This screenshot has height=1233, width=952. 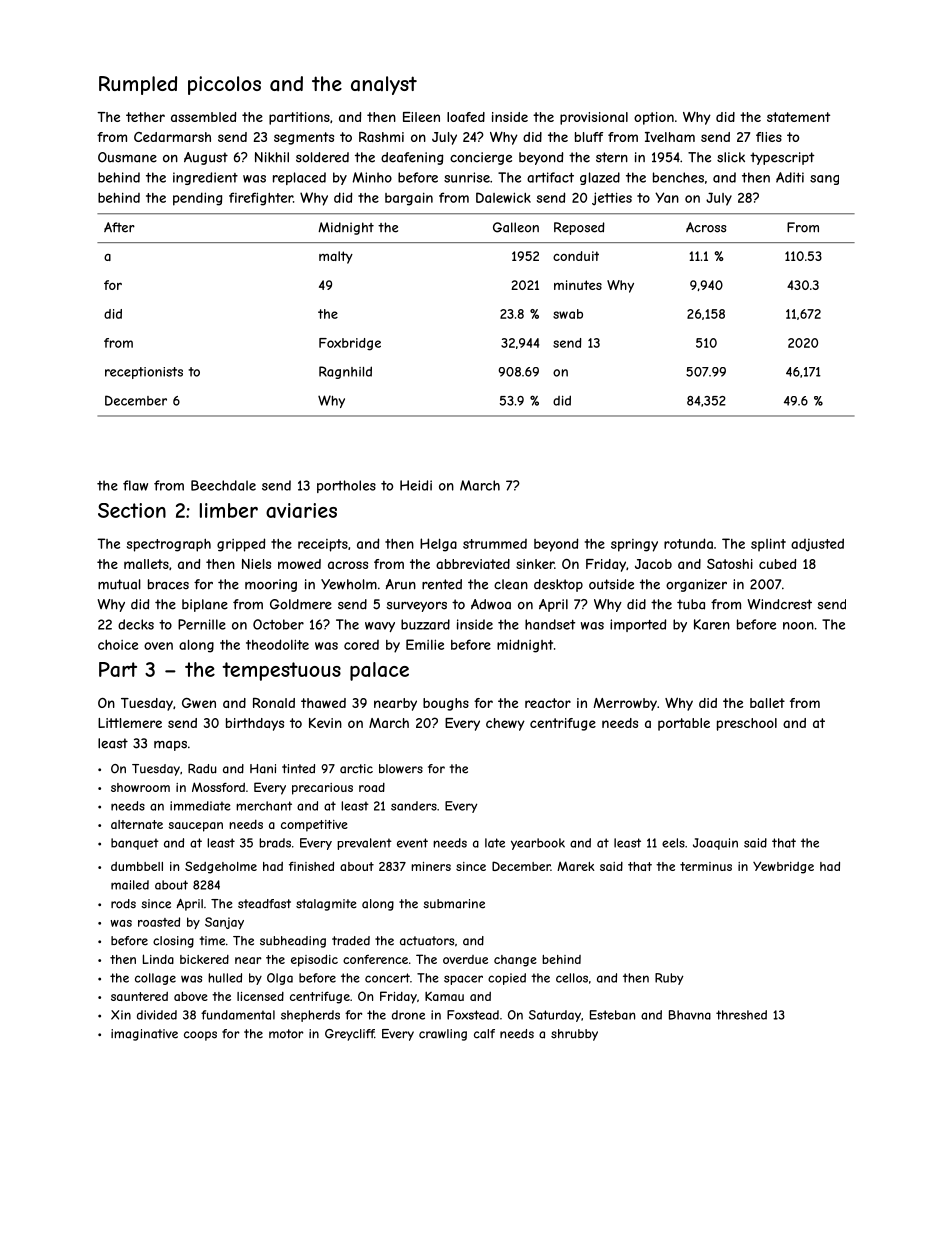 I want to click on portable, so click(x=684, y=724).
